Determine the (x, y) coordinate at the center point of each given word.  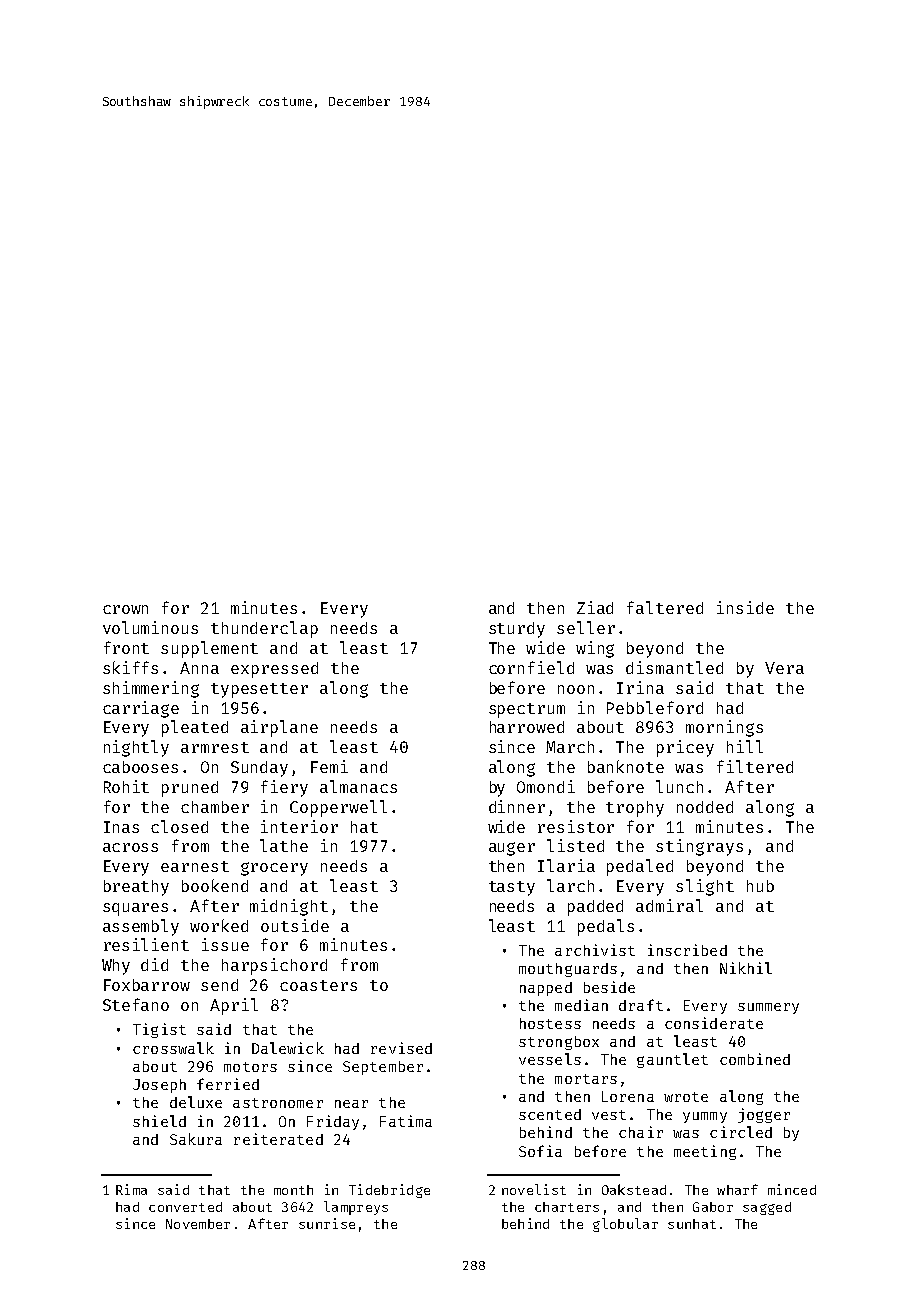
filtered (755, 766)
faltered (665, 607)
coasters (318, 985)
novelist (534, 1189)
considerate (714, 1023)
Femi (329, 766)
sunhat (692, 1224)
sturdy (517, 630)
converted (185, 1207)
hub (760, 886)
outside (295, 925)
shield (159, 1121)
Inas (121, 827)
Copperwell (338, 808)
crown (125, 609)
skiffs (130, 667)
